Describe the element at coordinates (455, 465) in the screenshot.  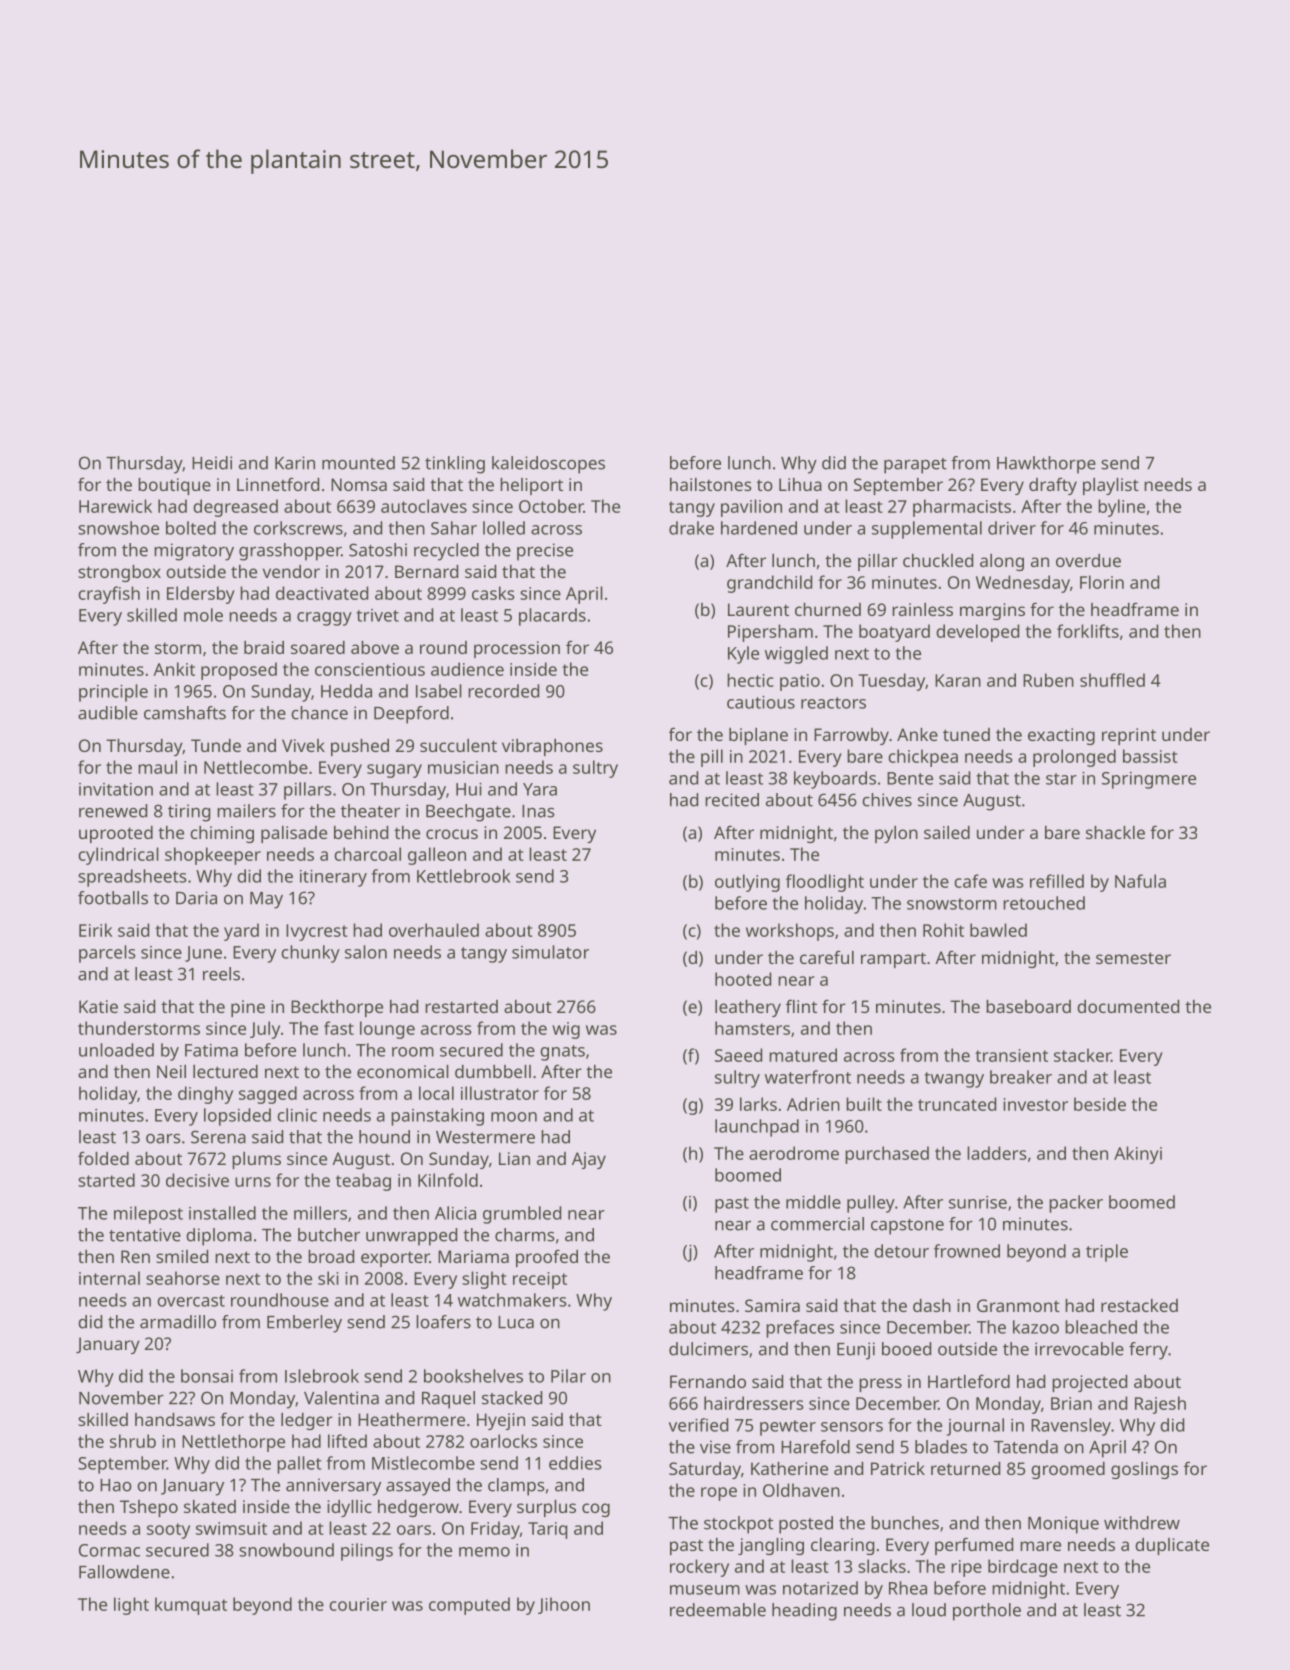
I see `tinkling` at that location.
